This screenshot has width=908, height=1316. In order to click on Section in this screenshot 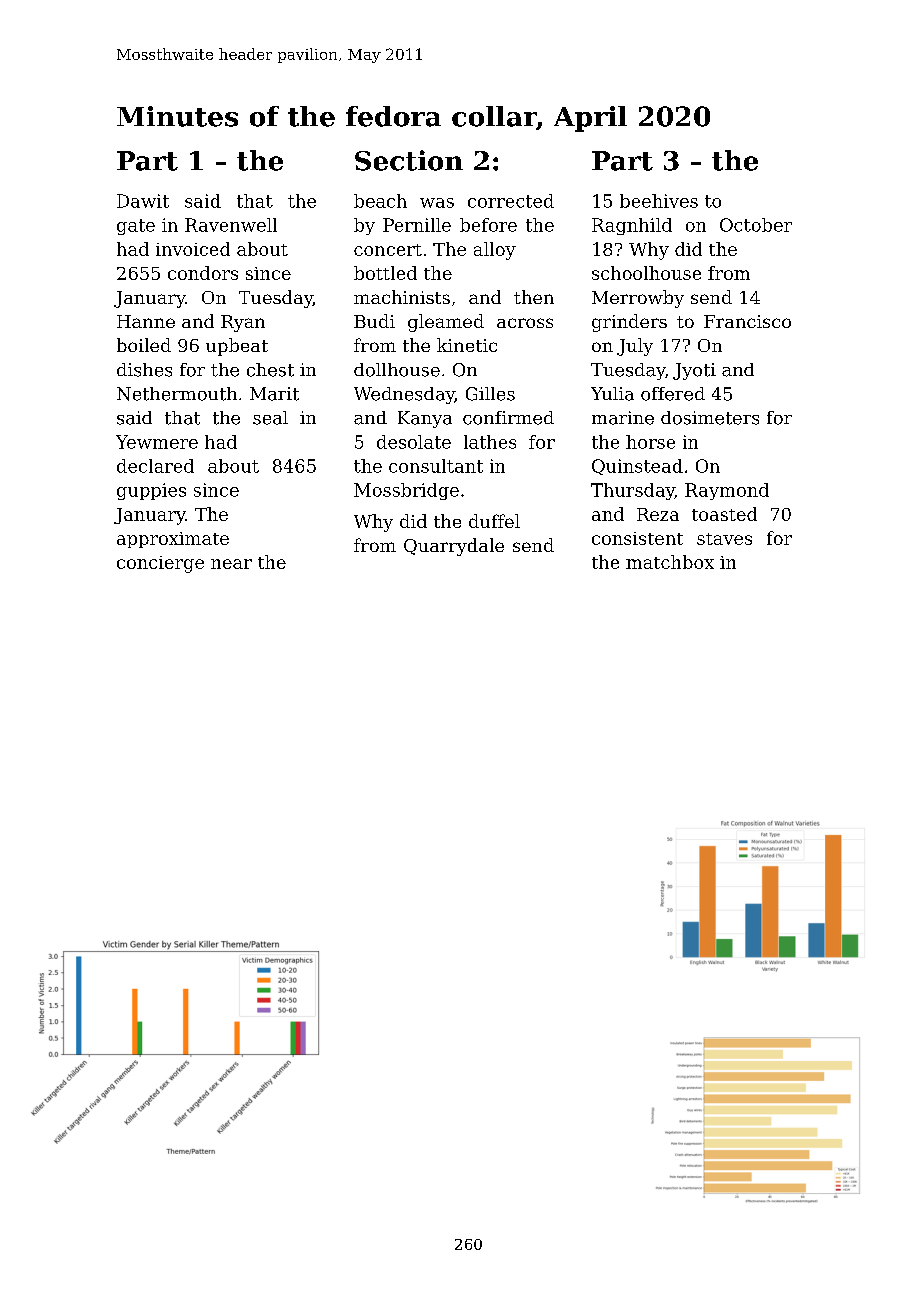, I will do `click(409, 160)`.
